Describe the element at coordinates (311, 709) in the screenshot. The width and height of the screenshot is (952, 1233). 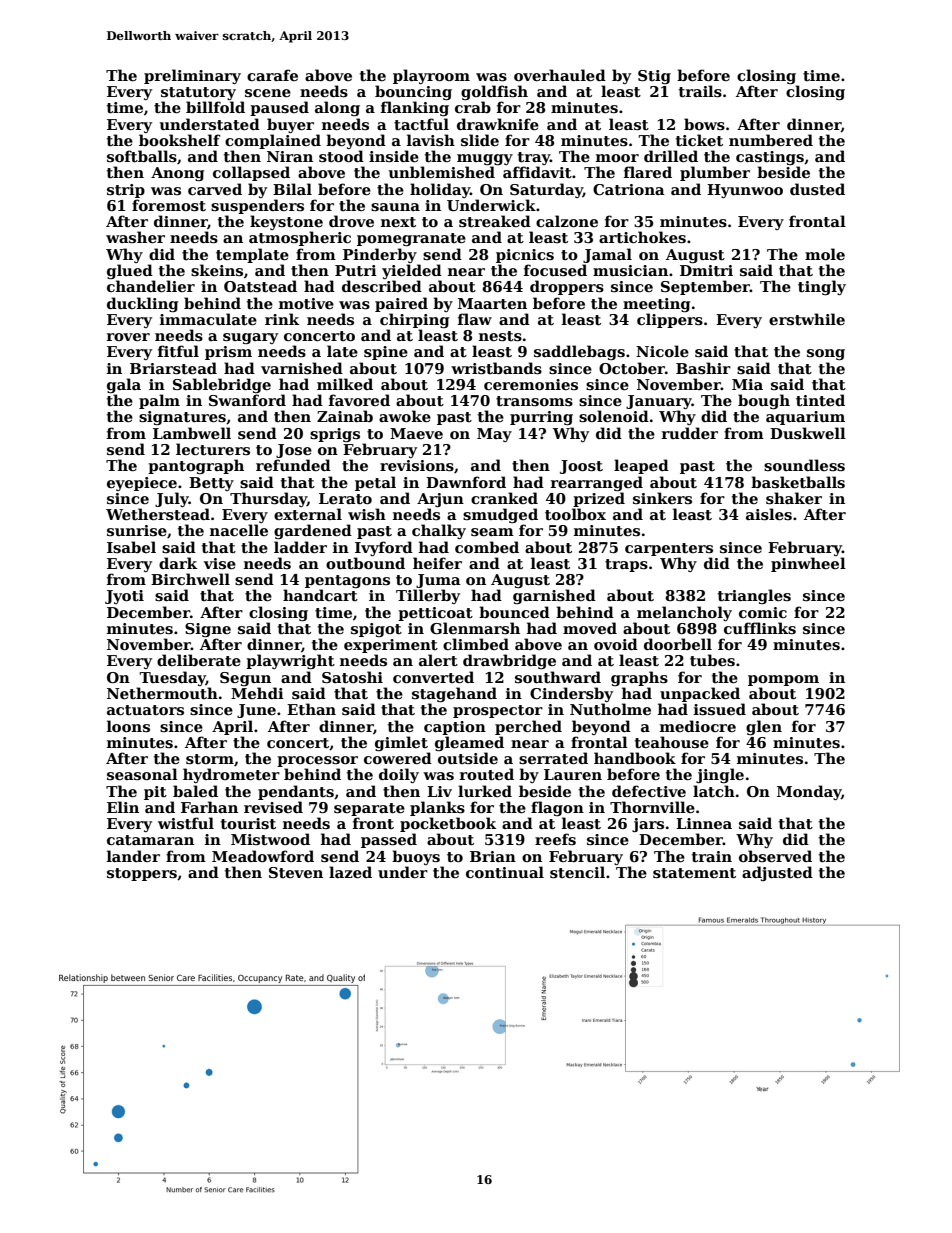
I see `Ethan` at that location.
